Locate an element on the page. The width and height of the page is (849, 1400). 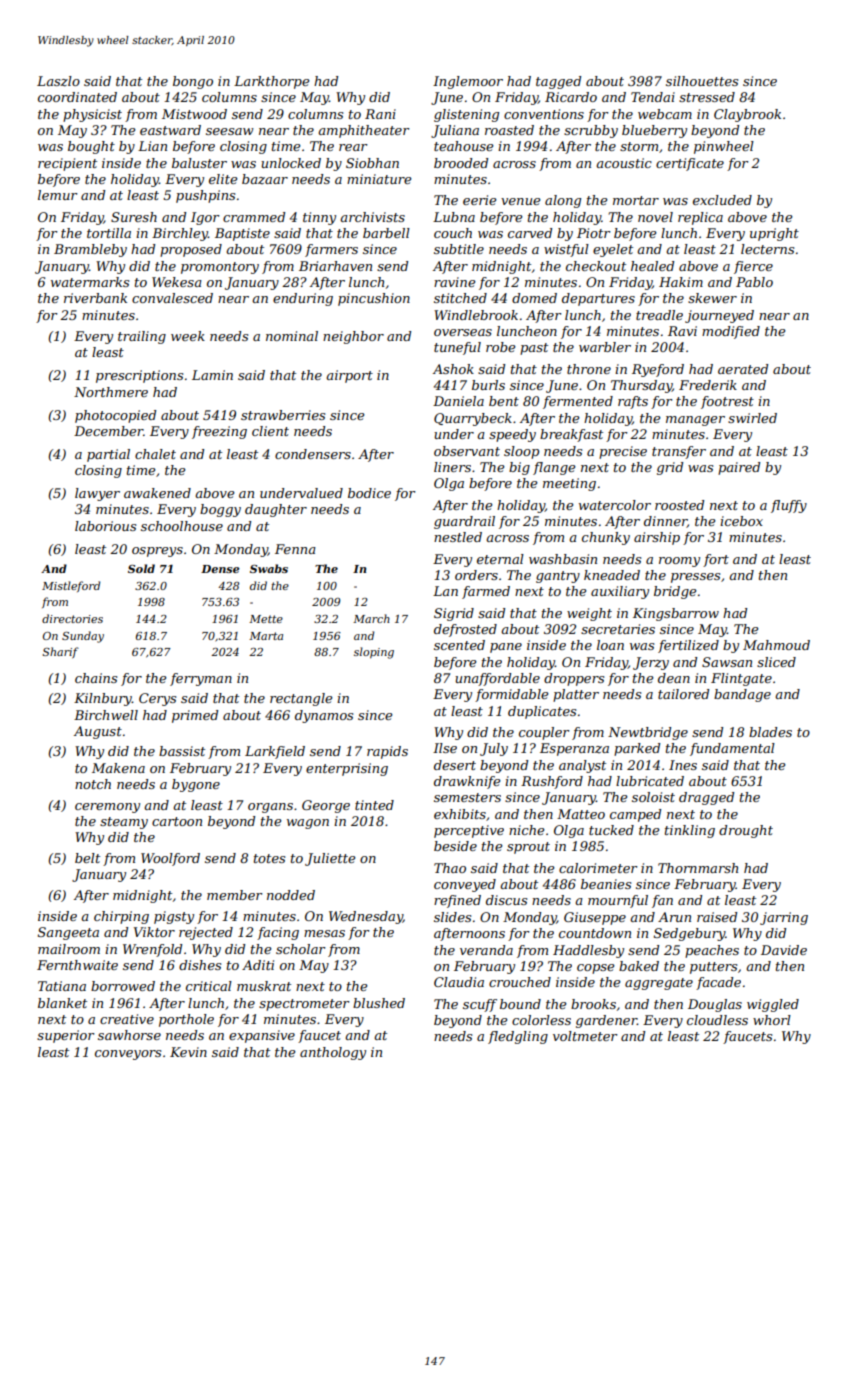
niche is located at coordinates (526, 830).
